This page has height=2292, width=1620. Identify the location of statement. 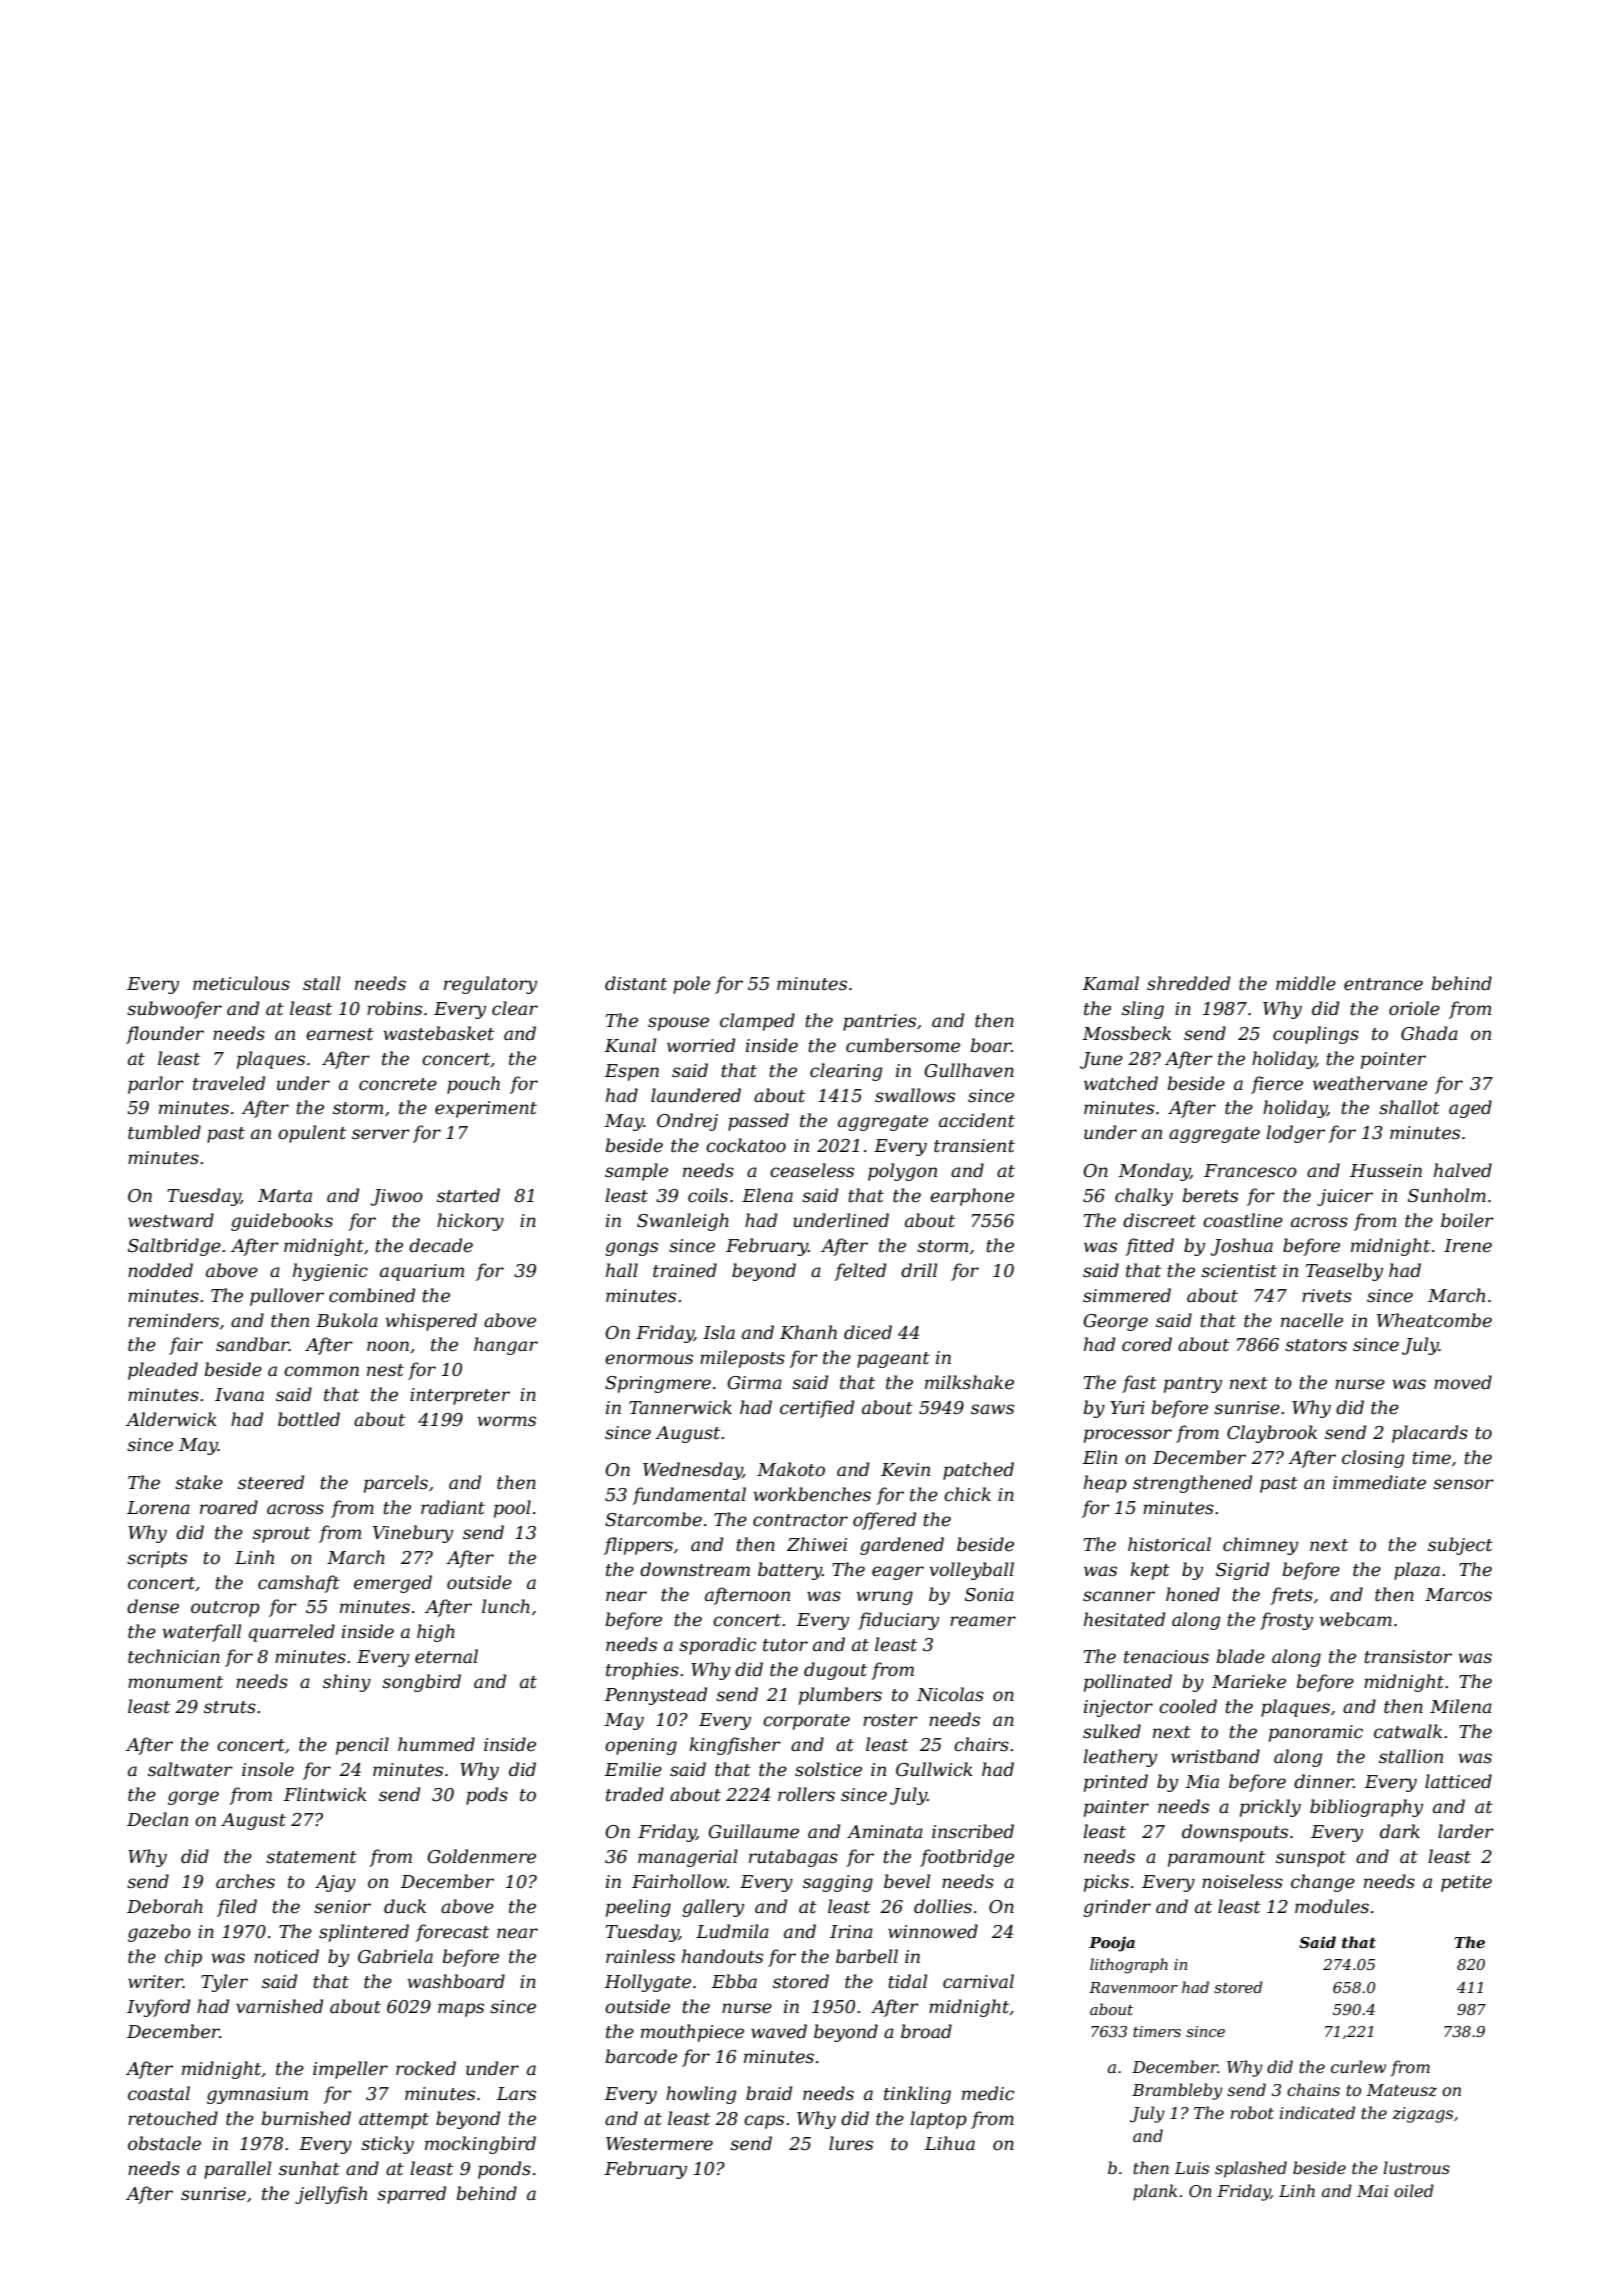
(311, 1857).
